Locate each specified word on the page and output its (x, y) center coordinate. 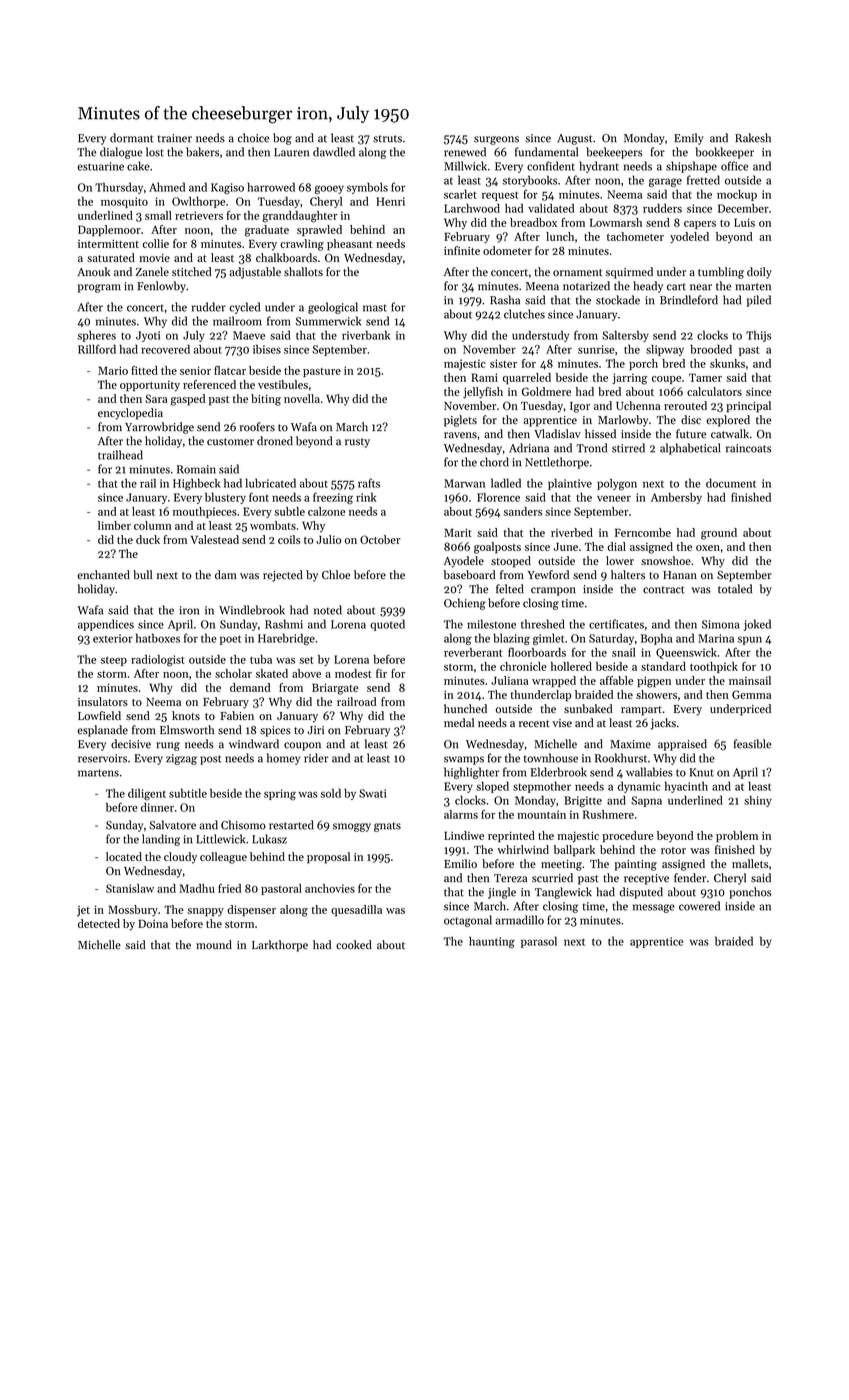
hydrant (599, 167)
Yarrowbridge (159, 428)
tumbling (721, 273)
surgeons (496, 140)
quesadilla (356, 911)
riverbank (366, 335)
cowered (699, 906)
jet (83, 911)
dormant (131, 138)
